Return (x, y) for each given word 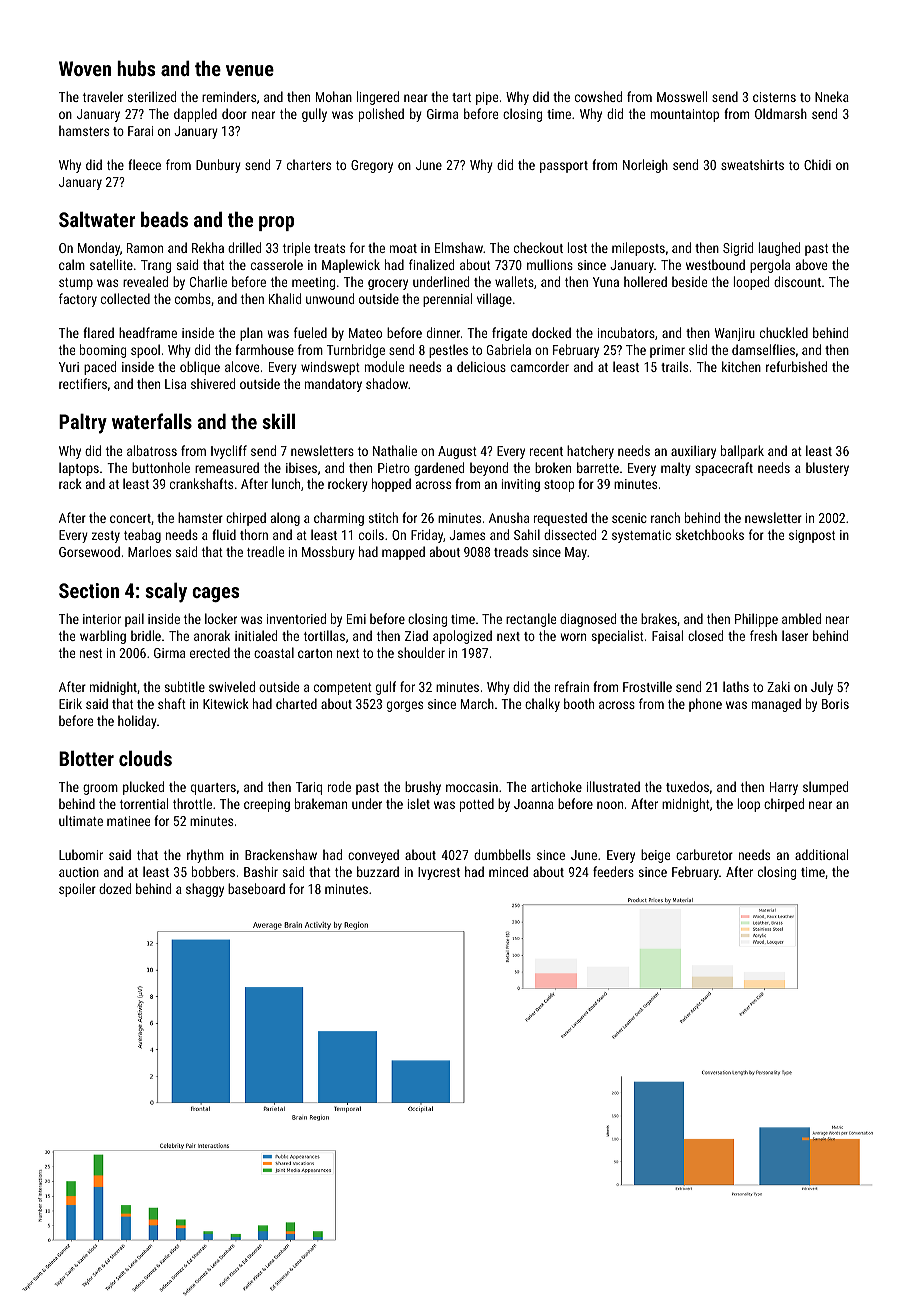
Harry (784, 788)
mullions (550, 264)
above (811, 264)
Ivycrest (439, 873)
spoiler (77, 890)
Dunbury (218, 166)
